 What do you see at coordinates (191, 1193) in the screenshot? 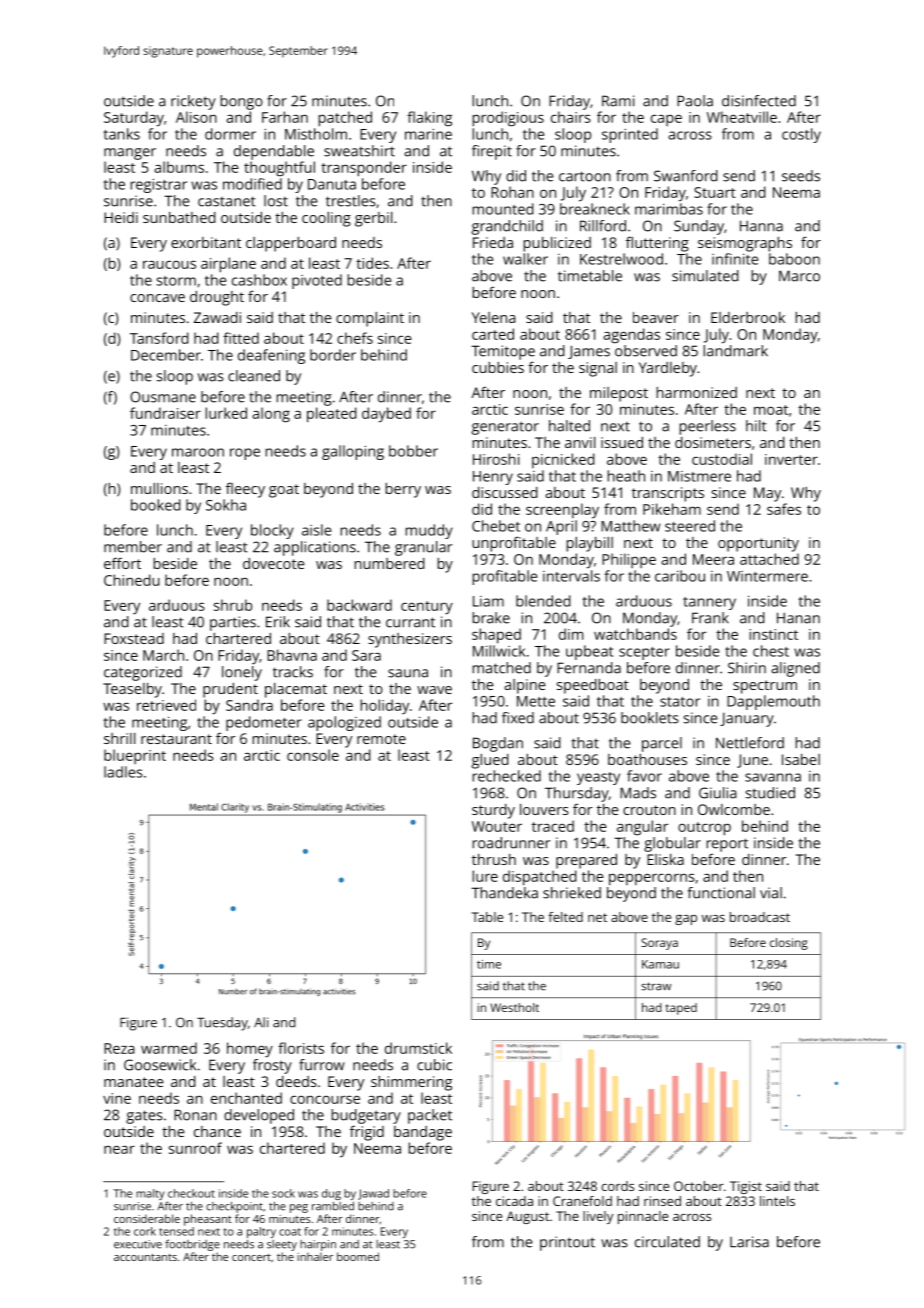
I see `checkout` at bounding box center [191, 1193].
